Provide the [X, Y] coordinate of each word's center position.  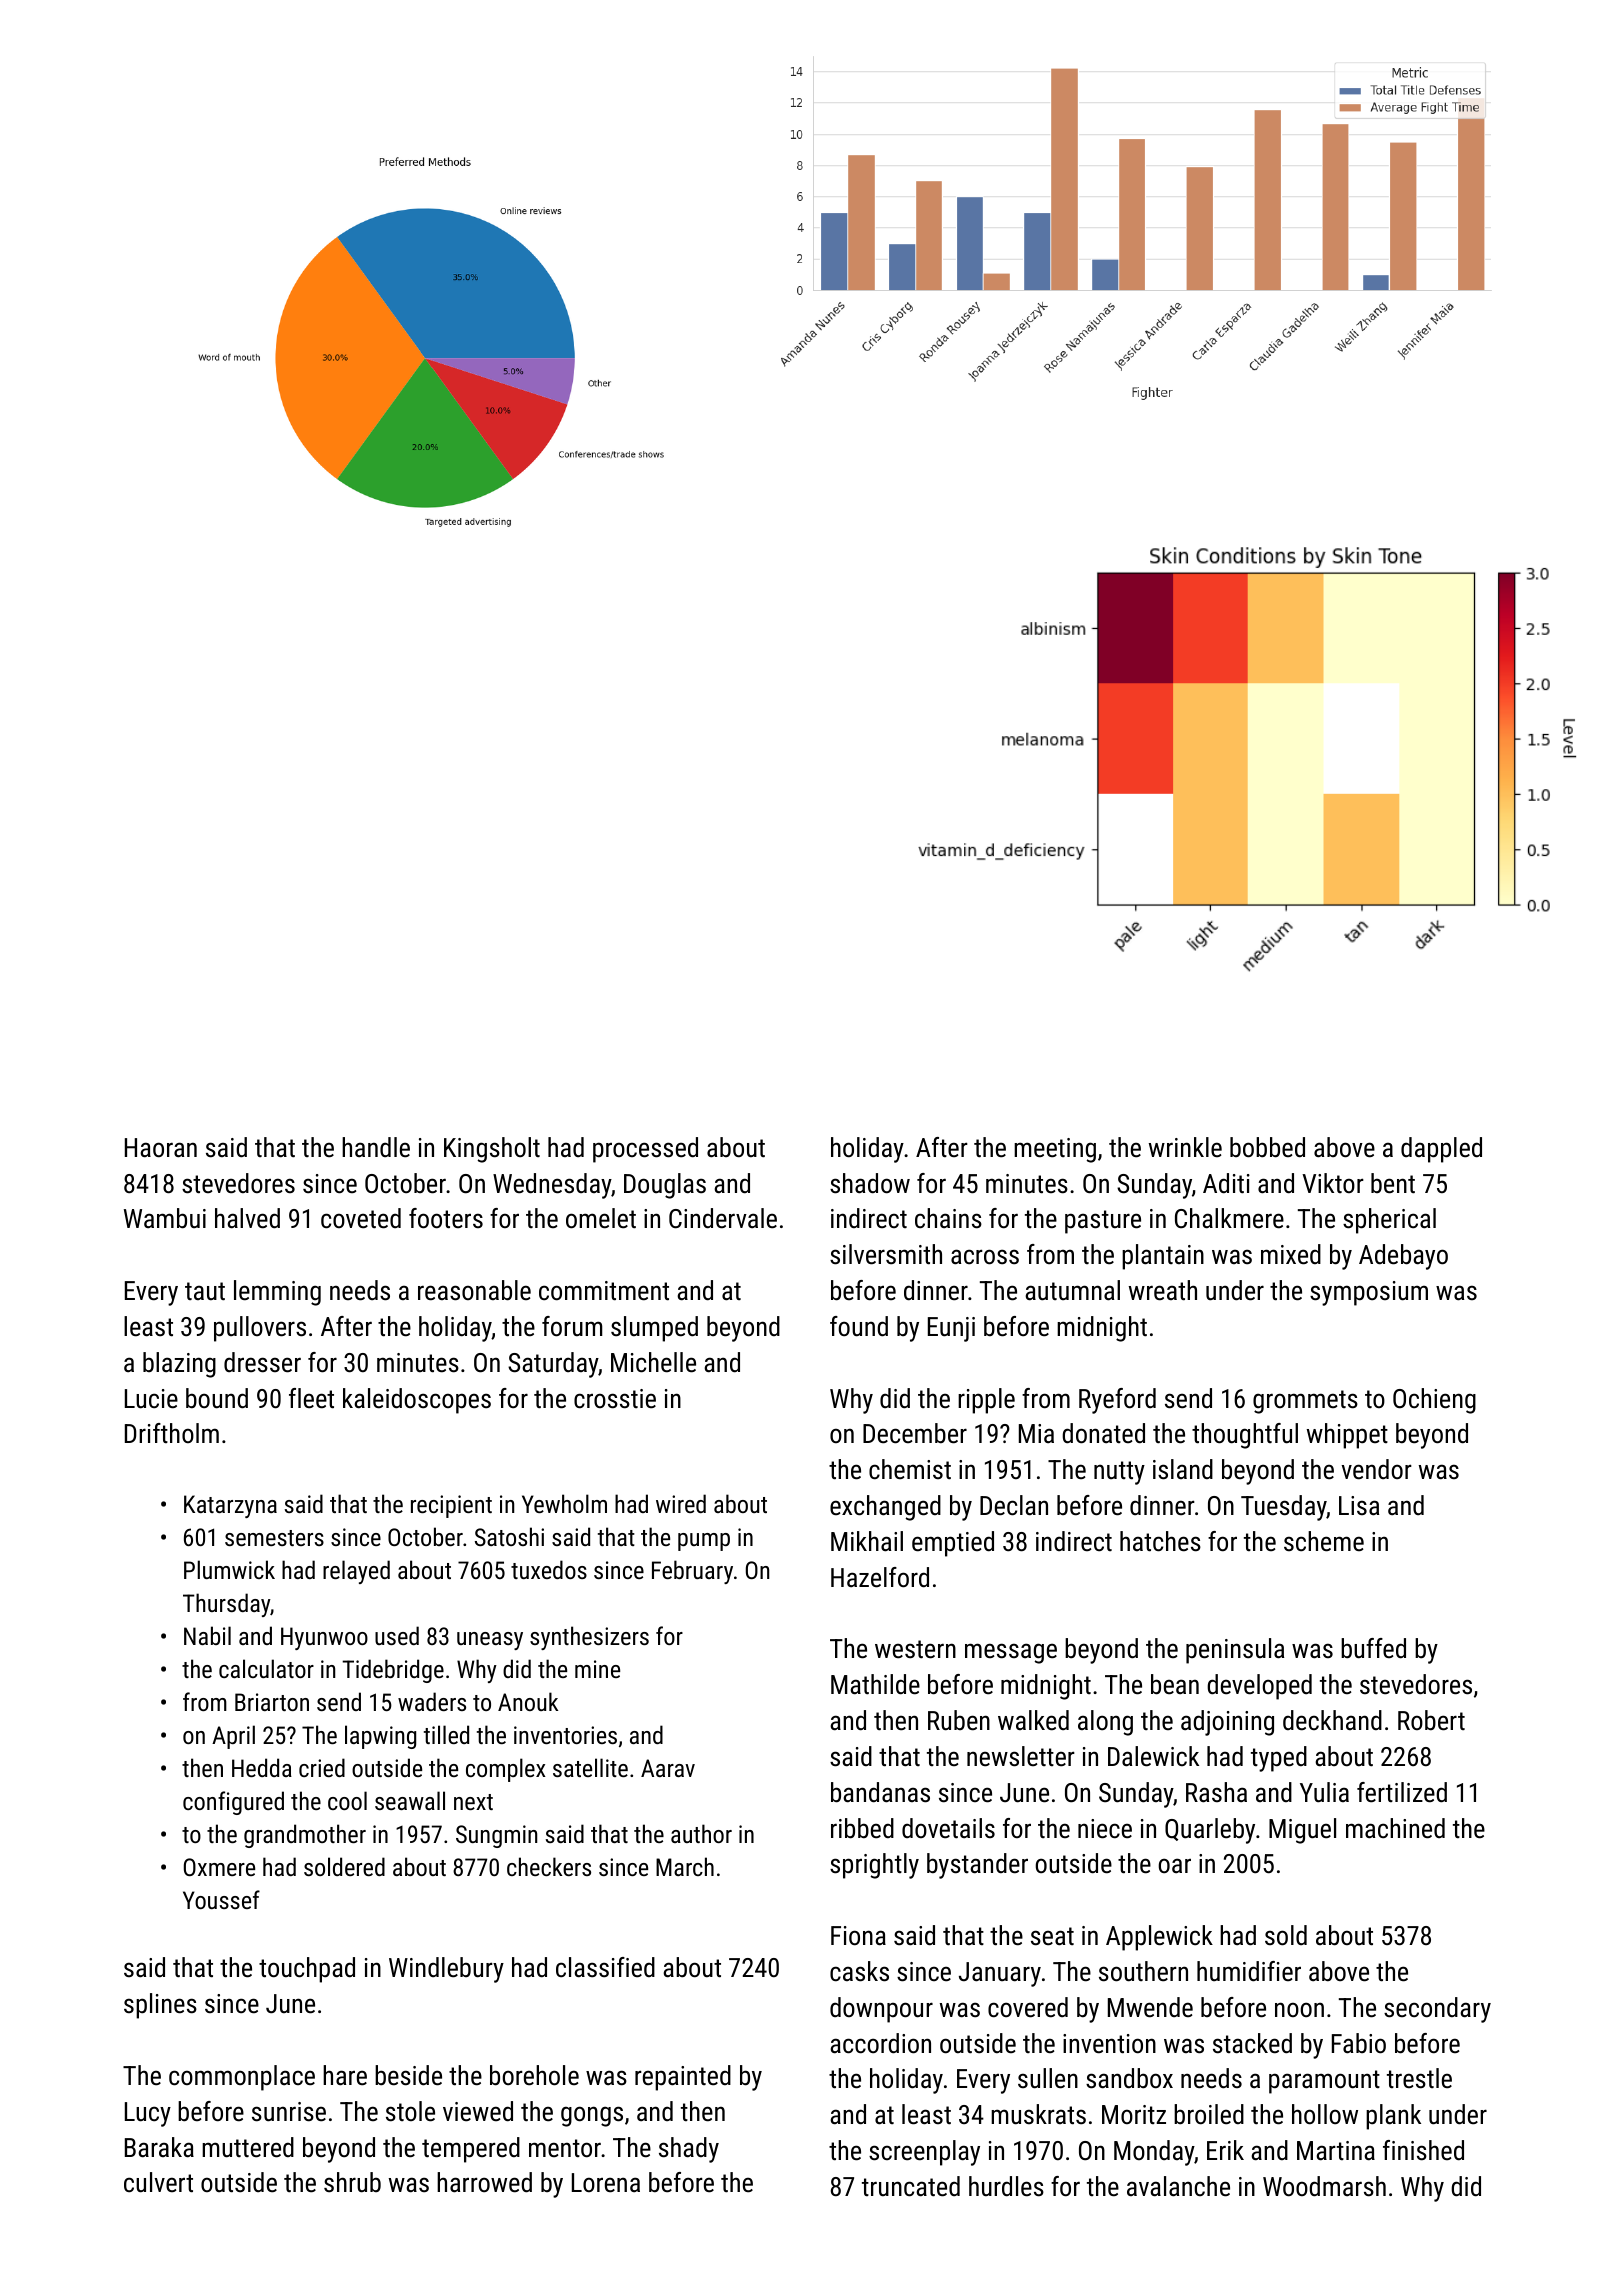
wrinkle [1185, 1147]
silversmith [886, 1254]
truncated [911, 2186]
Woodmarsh [1324, 2186]
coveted [361, 1218]
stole [410, 2111]
